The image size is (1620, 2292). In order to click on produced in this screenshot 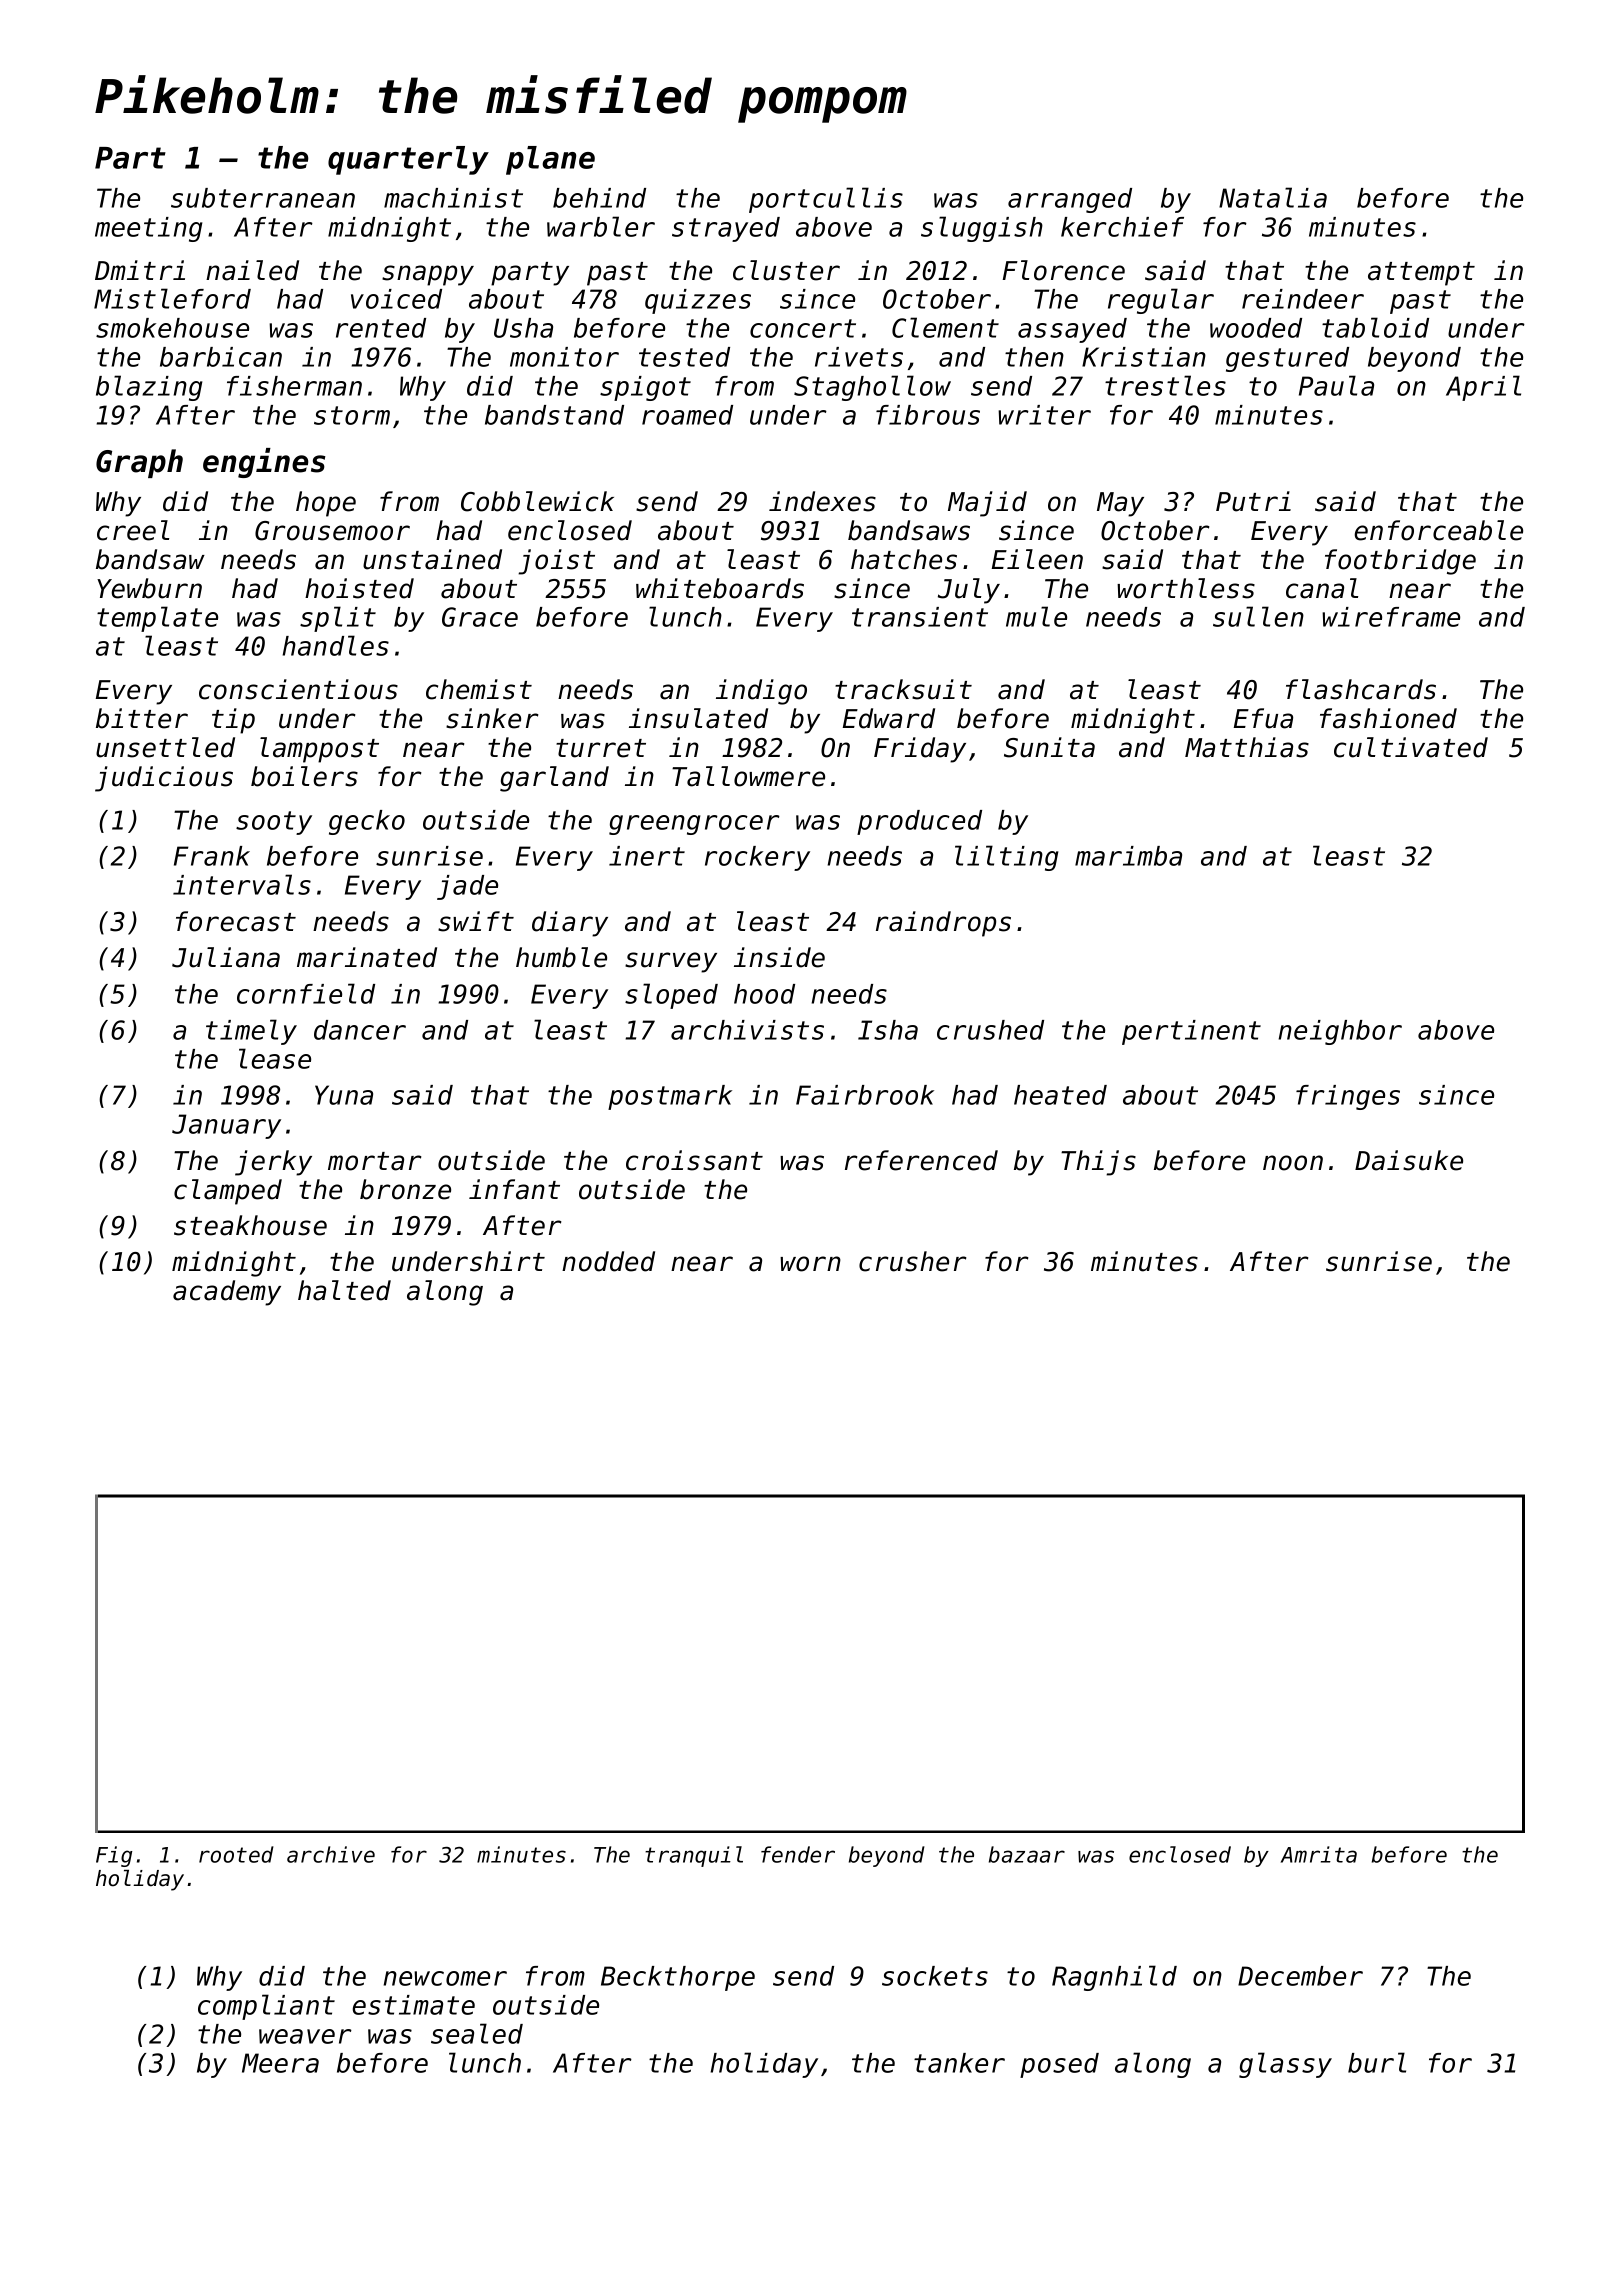, I will do `click(919, 822)`.
